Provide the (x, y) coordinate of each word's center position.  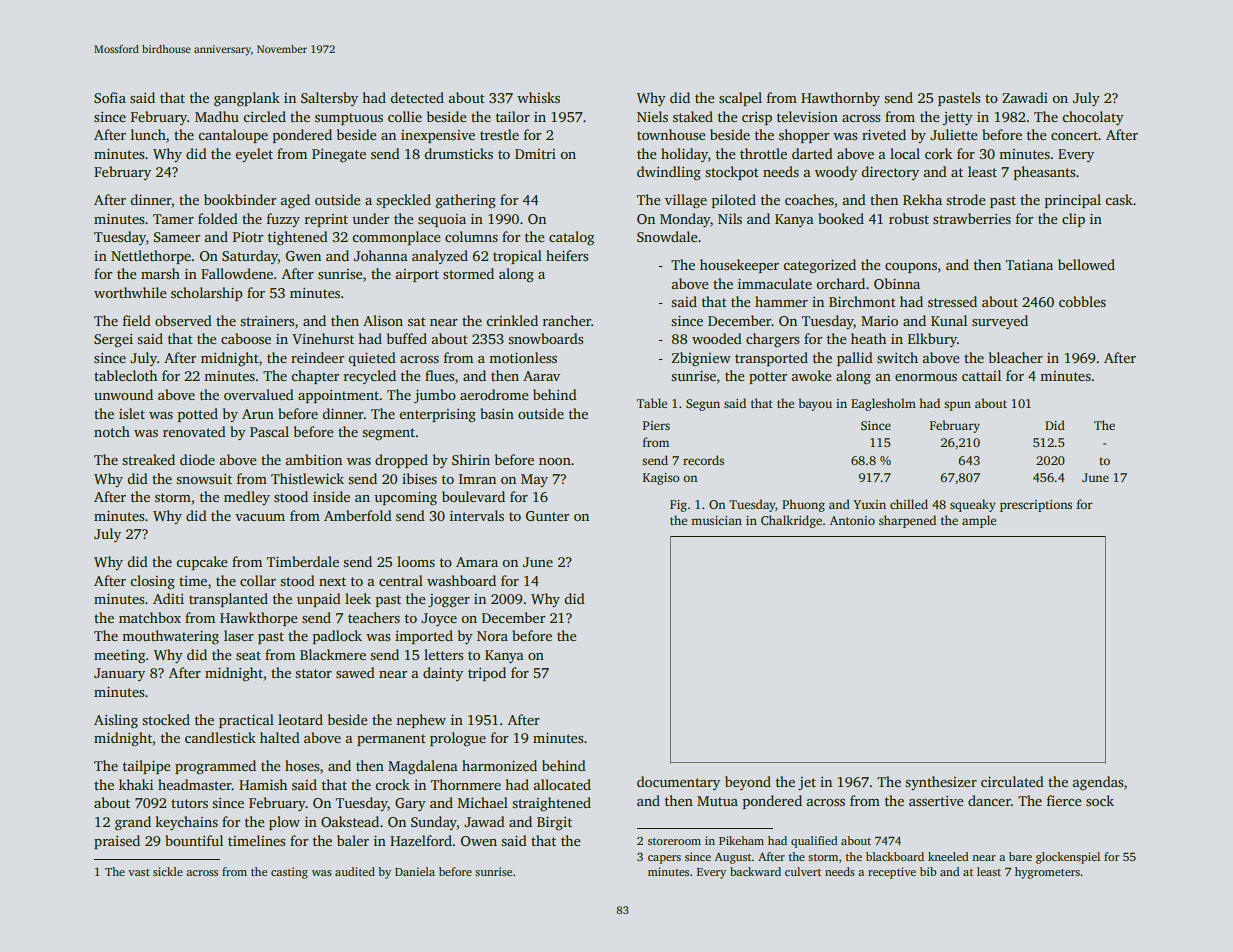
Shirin (471, 459)
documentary (678, 783)
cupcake (202, 563)
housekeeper (739, 266)
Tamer (173, 219)
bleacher (1016, 357)
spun (957, 406)
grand (133, 823)
